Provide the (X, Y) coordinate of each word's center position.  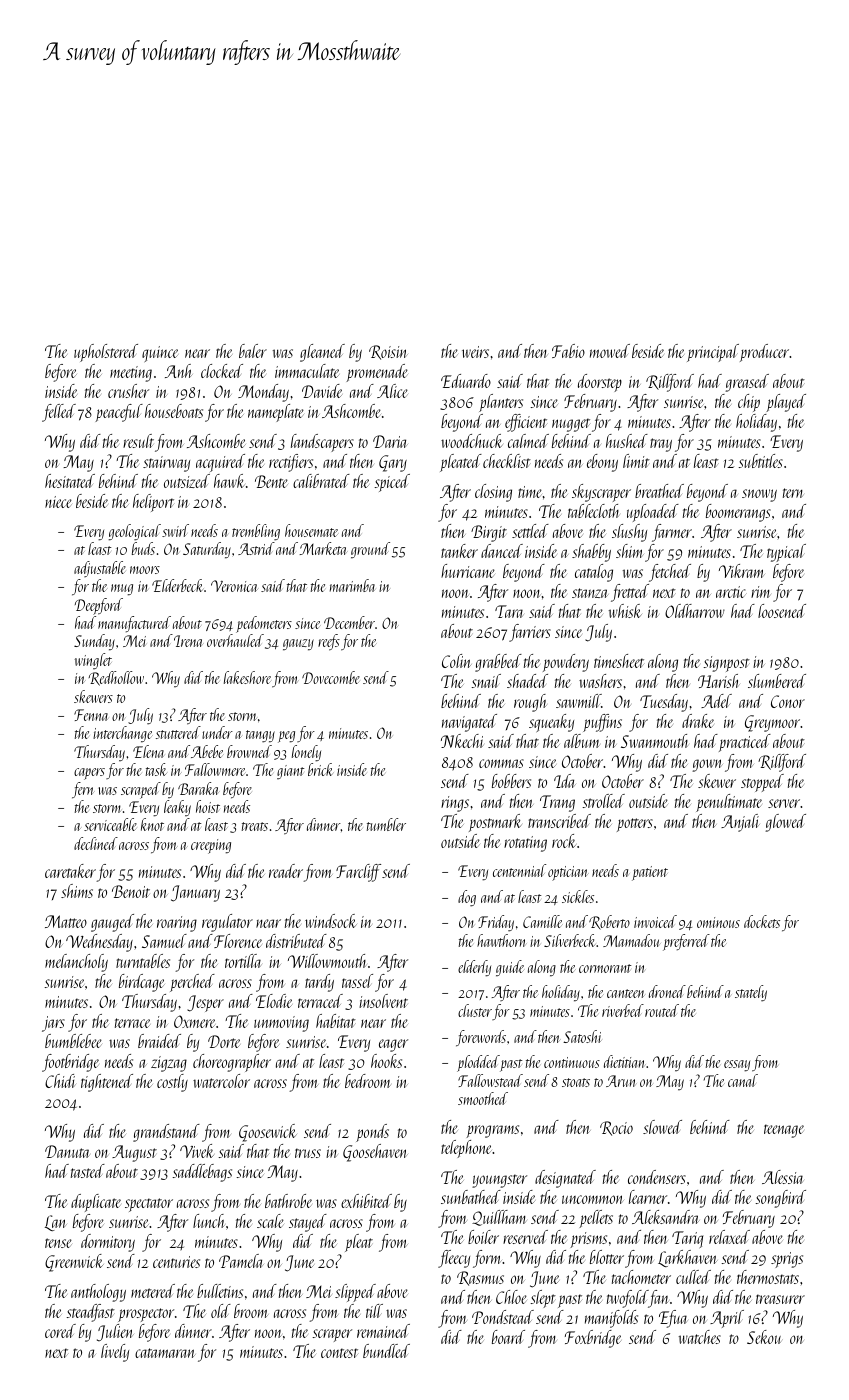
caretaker (70, 871)
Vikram (742, 571)
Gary (393, 463)
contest (339, 1353)
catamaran (165, 1353)
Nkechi (462, 741)
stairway (166, 464)
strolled (604, 801)
